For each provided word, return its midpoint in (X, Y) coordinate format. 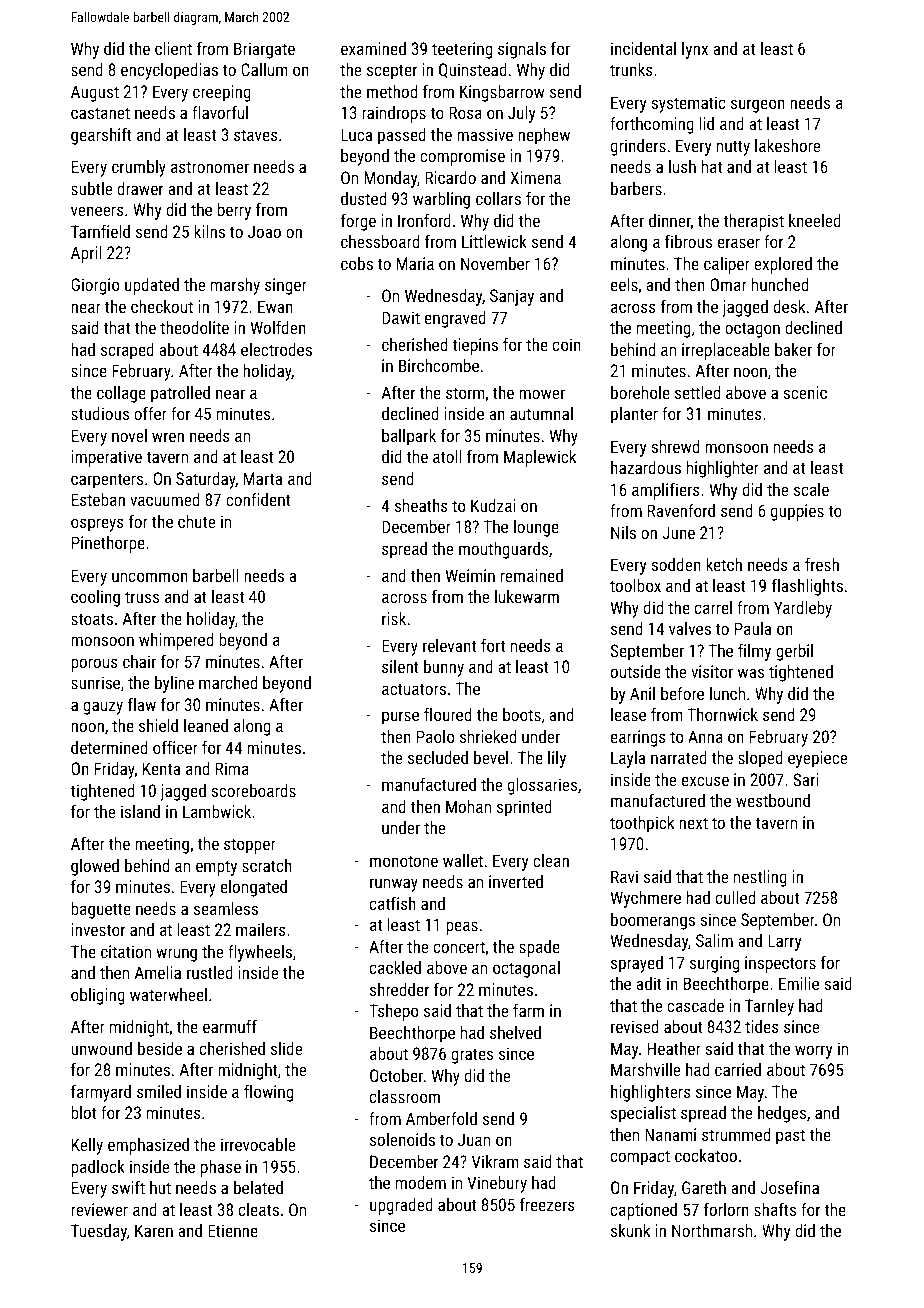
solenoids (402, 1139)
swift (128, 1187)
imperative (106, 458)
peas (462, 928)
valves (690, 628)
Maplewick (540, 458)
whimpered (176, 641)
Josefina (790, 1187)
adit (649, 983)
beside (160, 1048)
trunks (631, 69)
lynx (695, 50)
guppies (797, 512)
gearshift (101, 136)
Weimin (470, 575)
